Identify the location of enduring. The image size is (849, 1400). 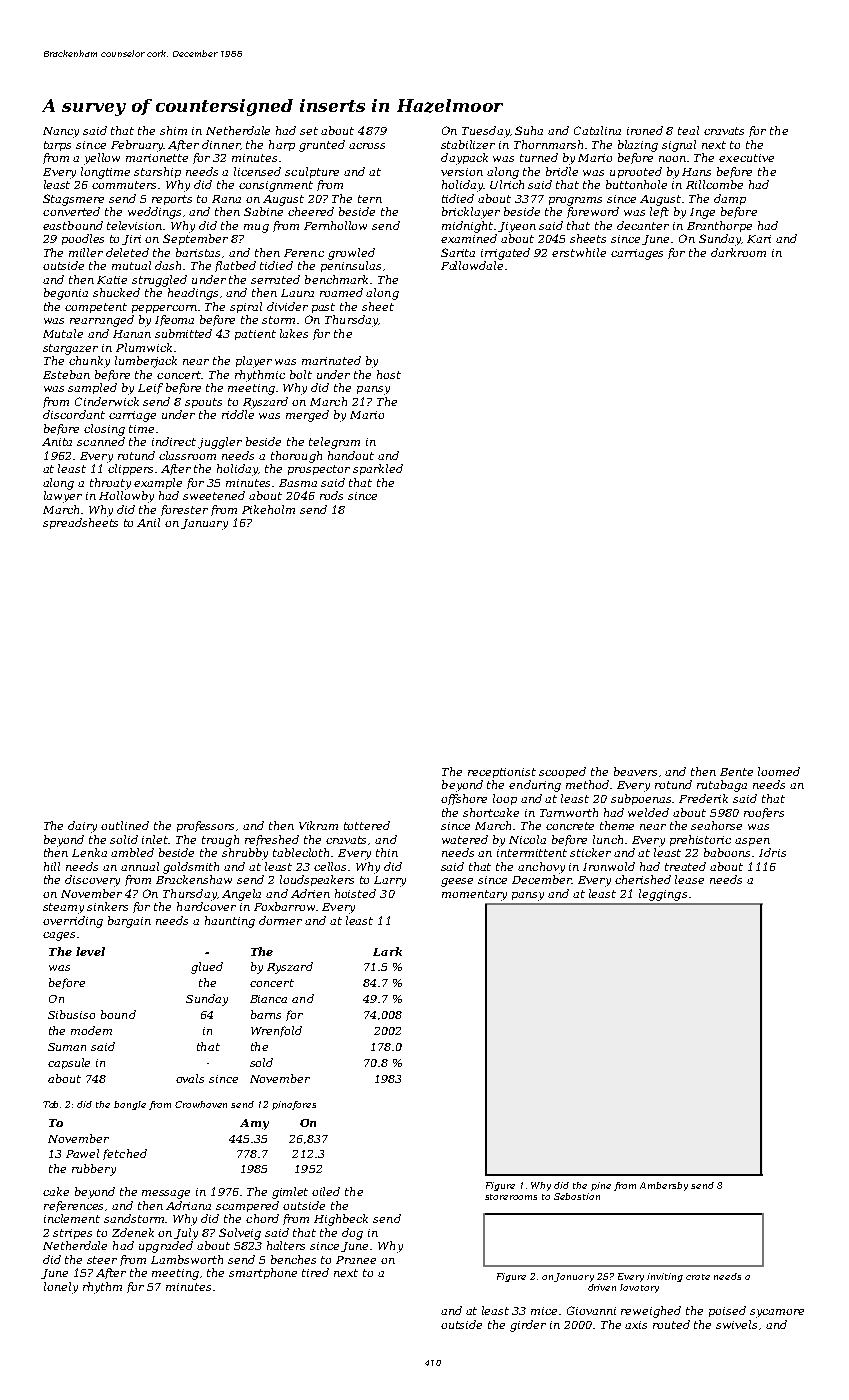
(535, 786).
